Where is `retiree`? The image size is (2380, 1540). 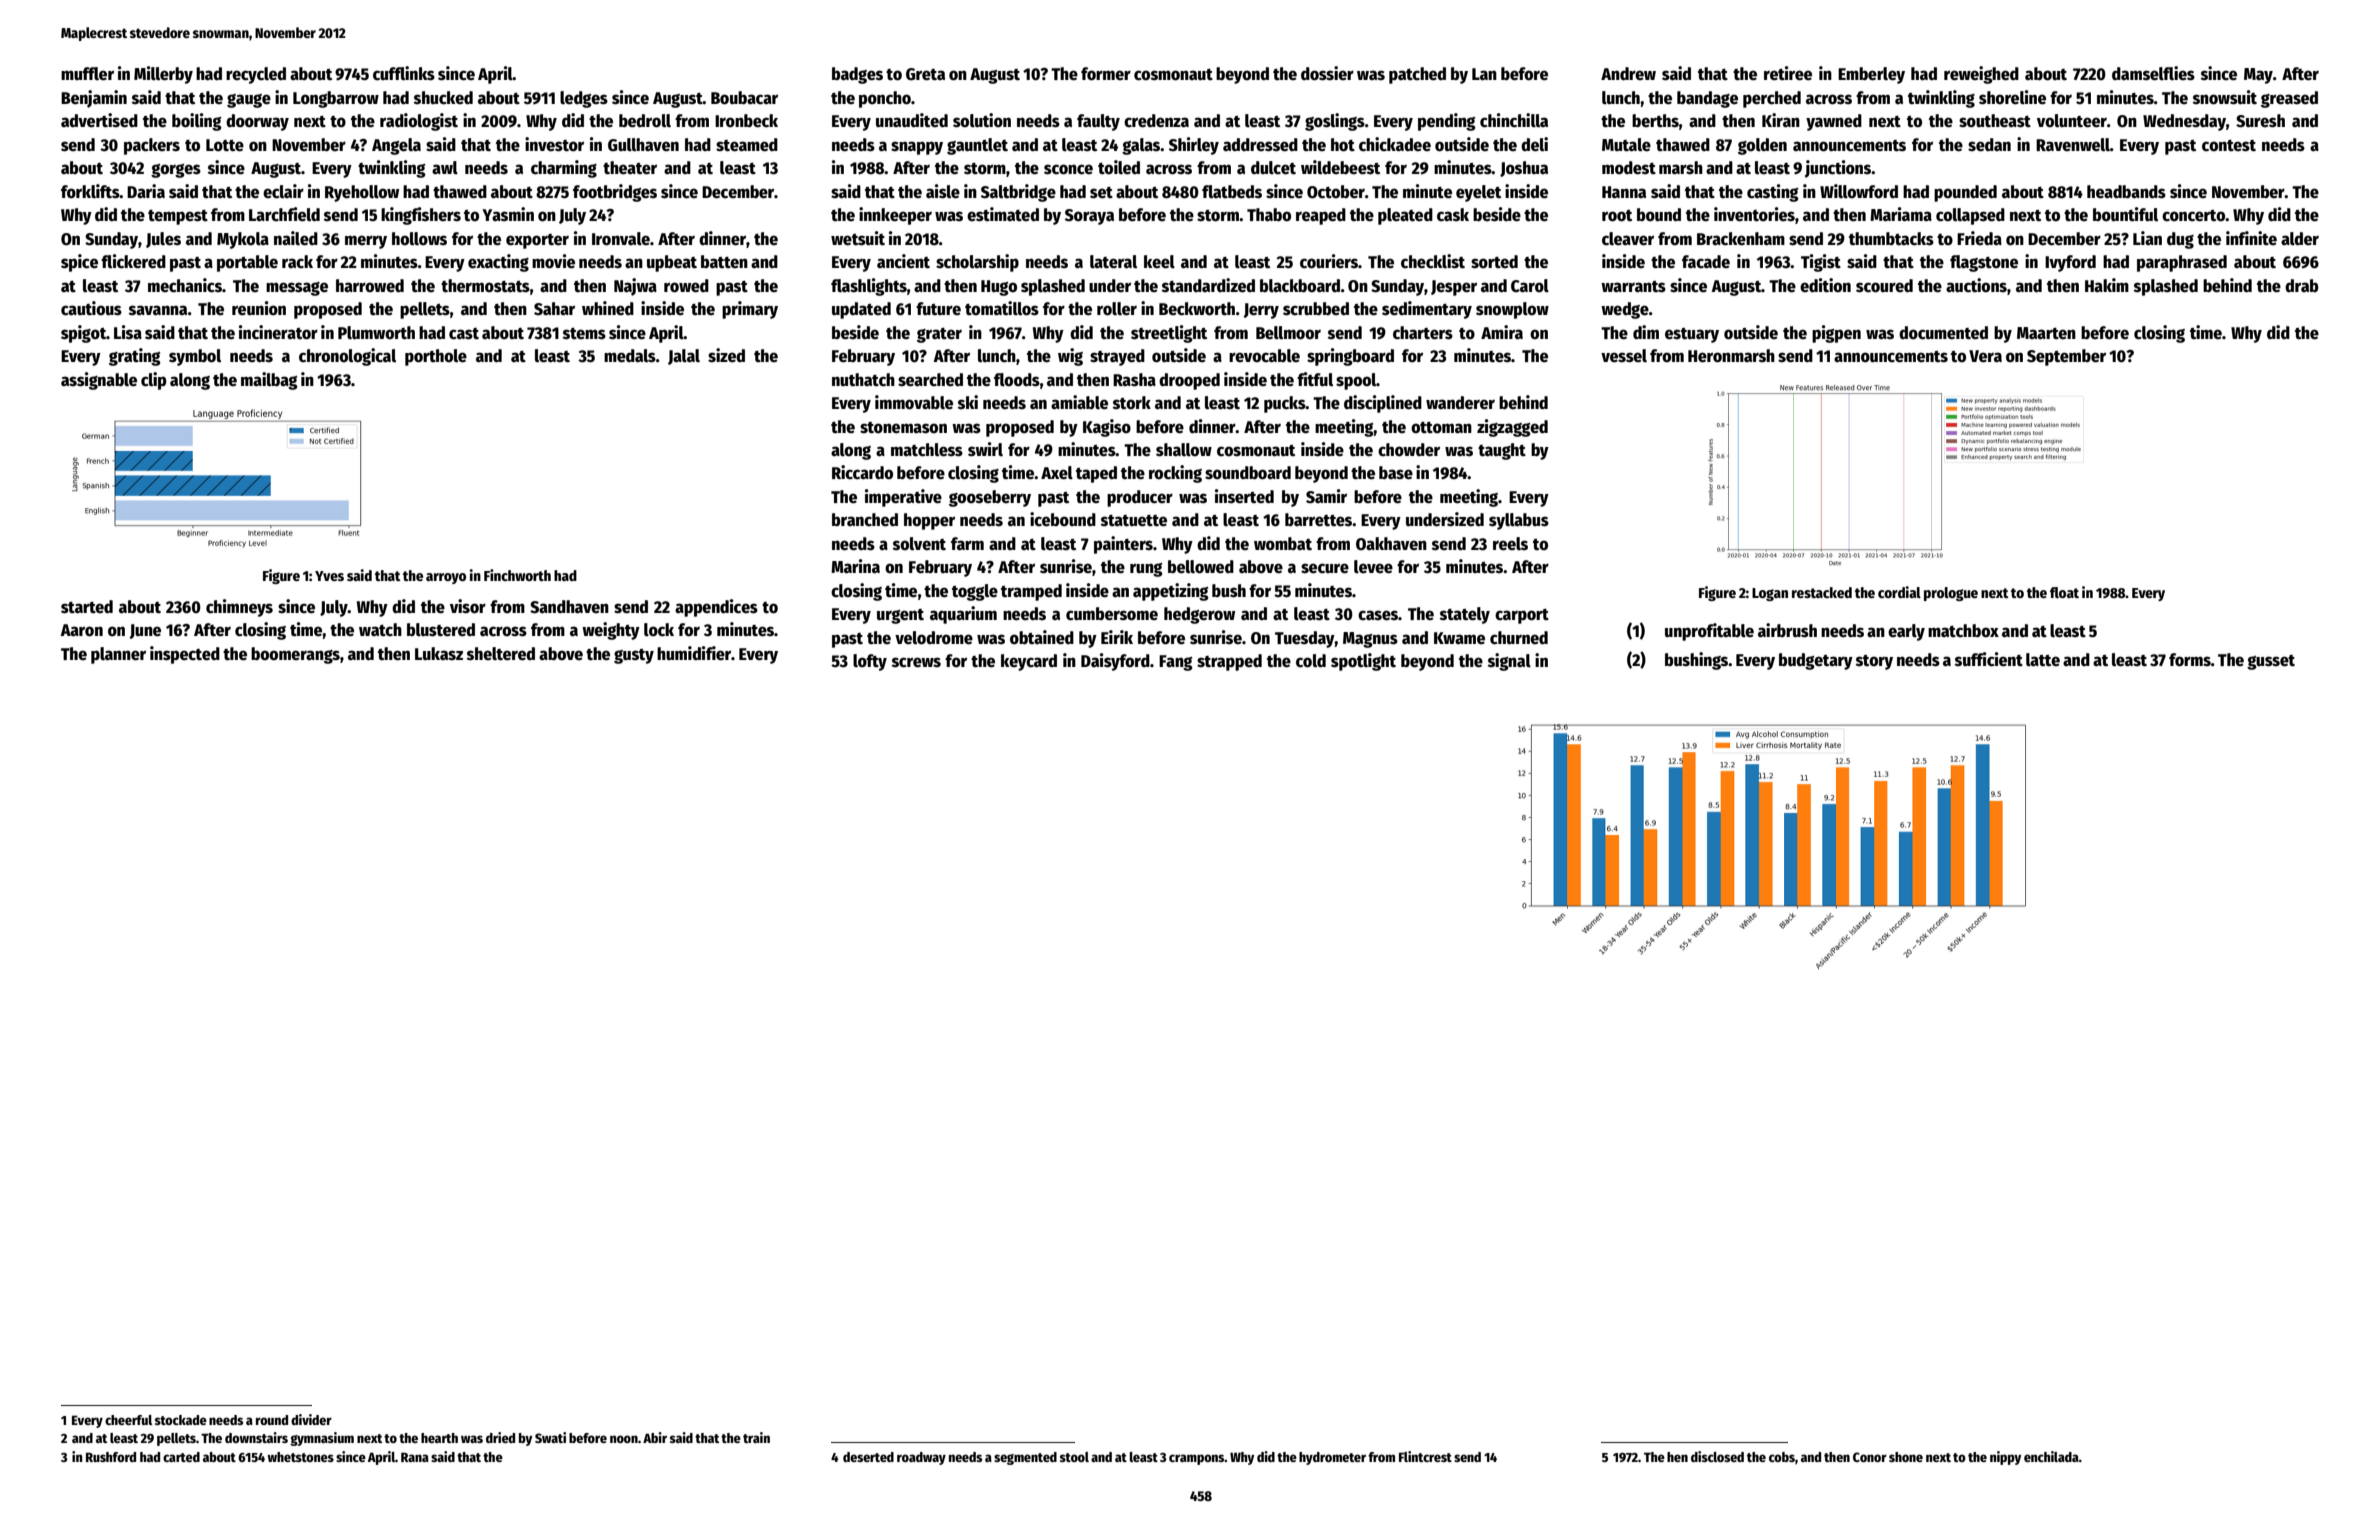
retiree is located at coordinates (1788, 73).
